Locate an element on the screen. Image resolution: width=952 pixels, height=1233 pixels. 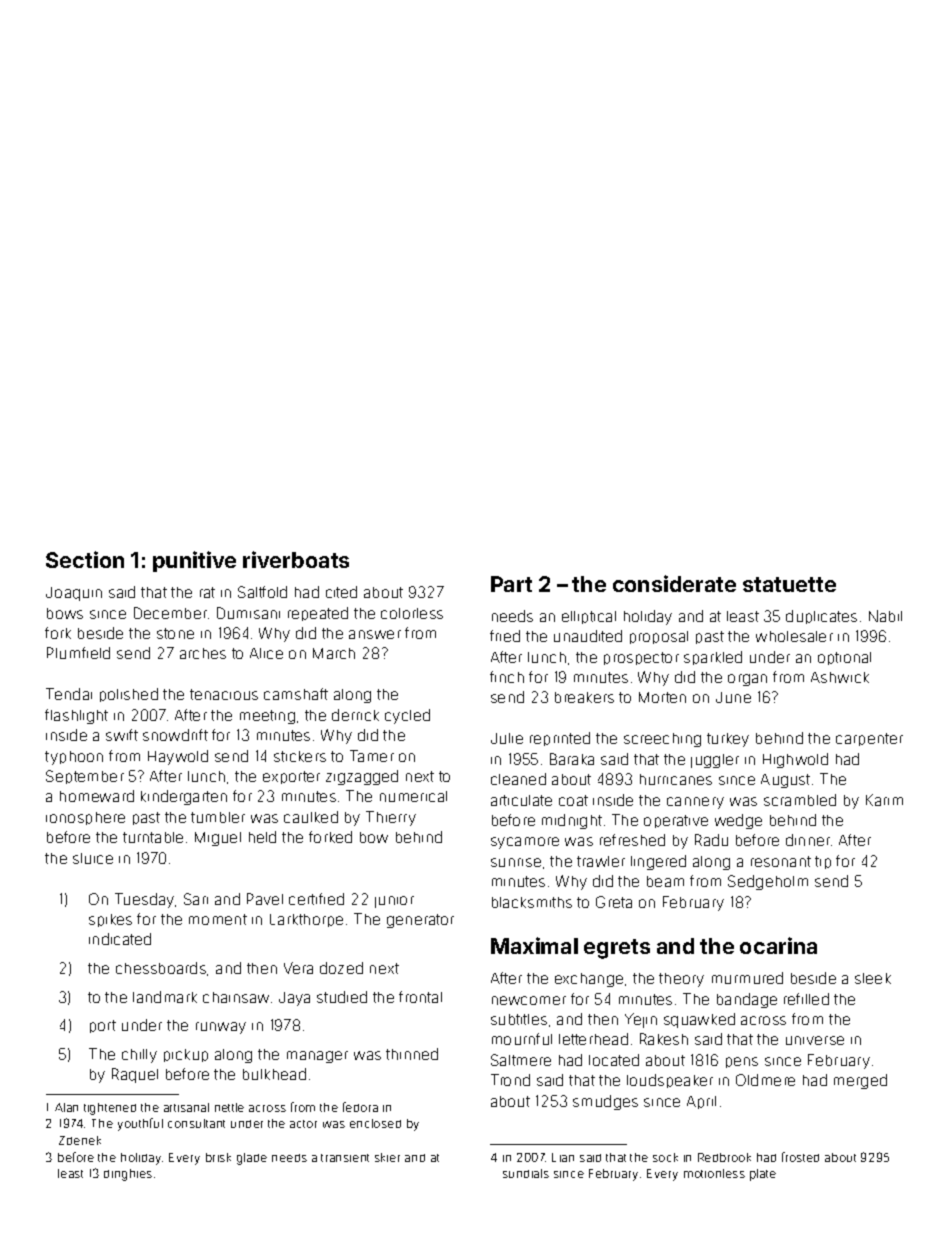
cleaned is located at coordinates (518, 779).
